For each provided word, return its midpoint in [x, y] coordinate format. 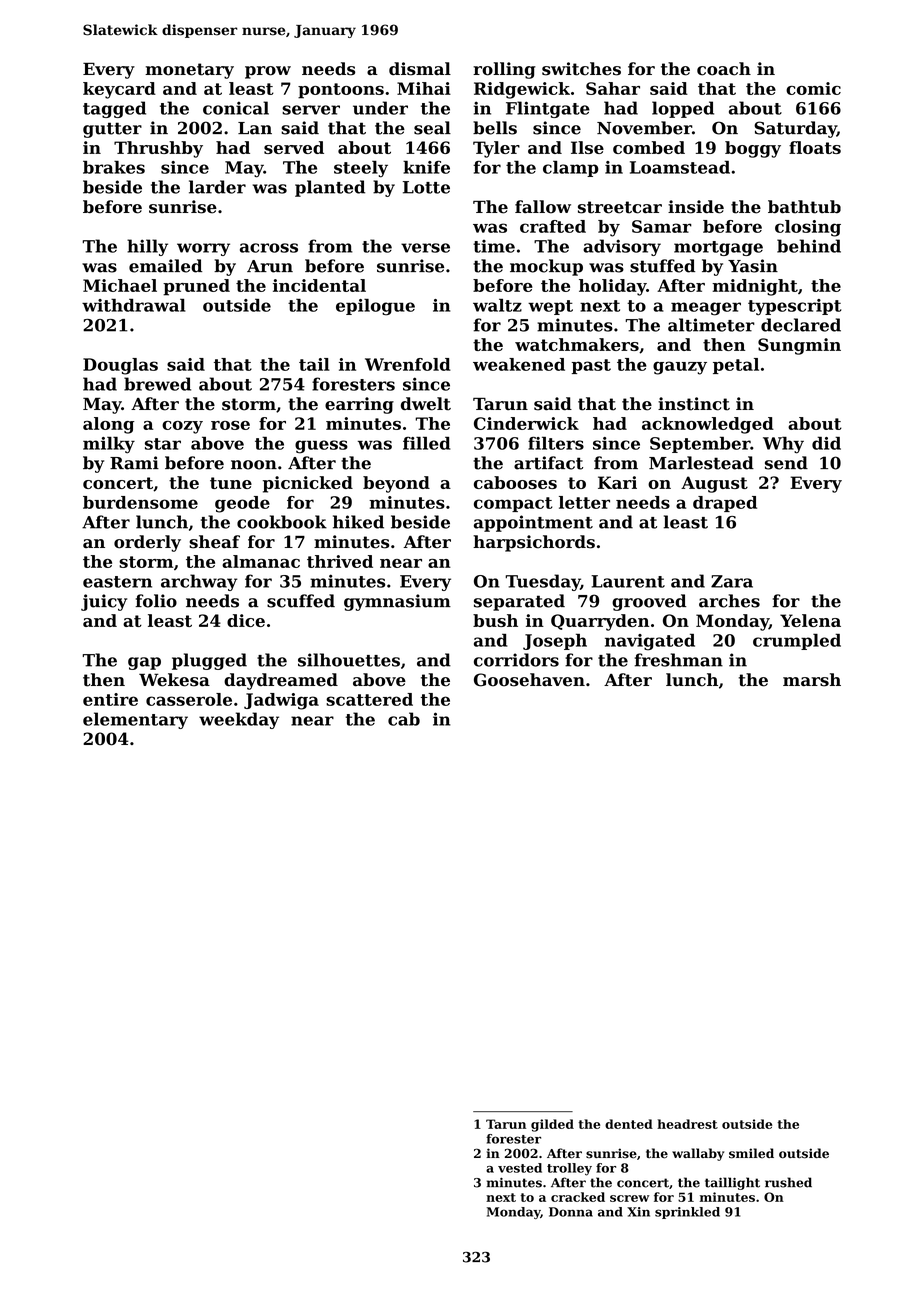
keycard [119, 90]
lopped [683, 109]
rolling [504, 70]
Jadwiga [281, 701]
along [108, 425]
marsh [812, 680]
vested [520, 1168]
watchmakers [577, 344]
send [786, 463]
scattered [369, 699]
